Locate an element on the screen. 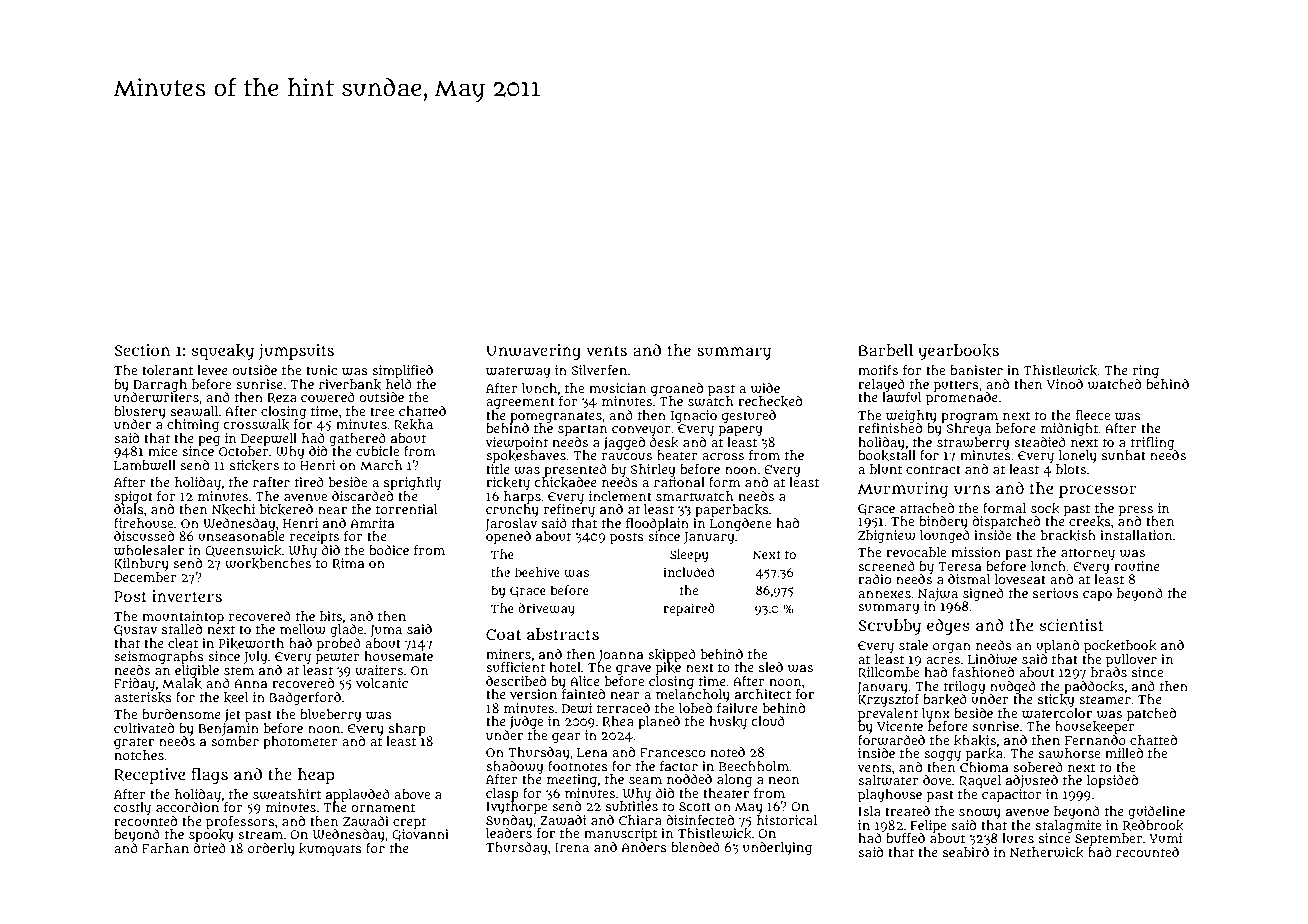 The height and width of the screenshot is (924, 1308). brads is located at coordinates (1109, 672).
